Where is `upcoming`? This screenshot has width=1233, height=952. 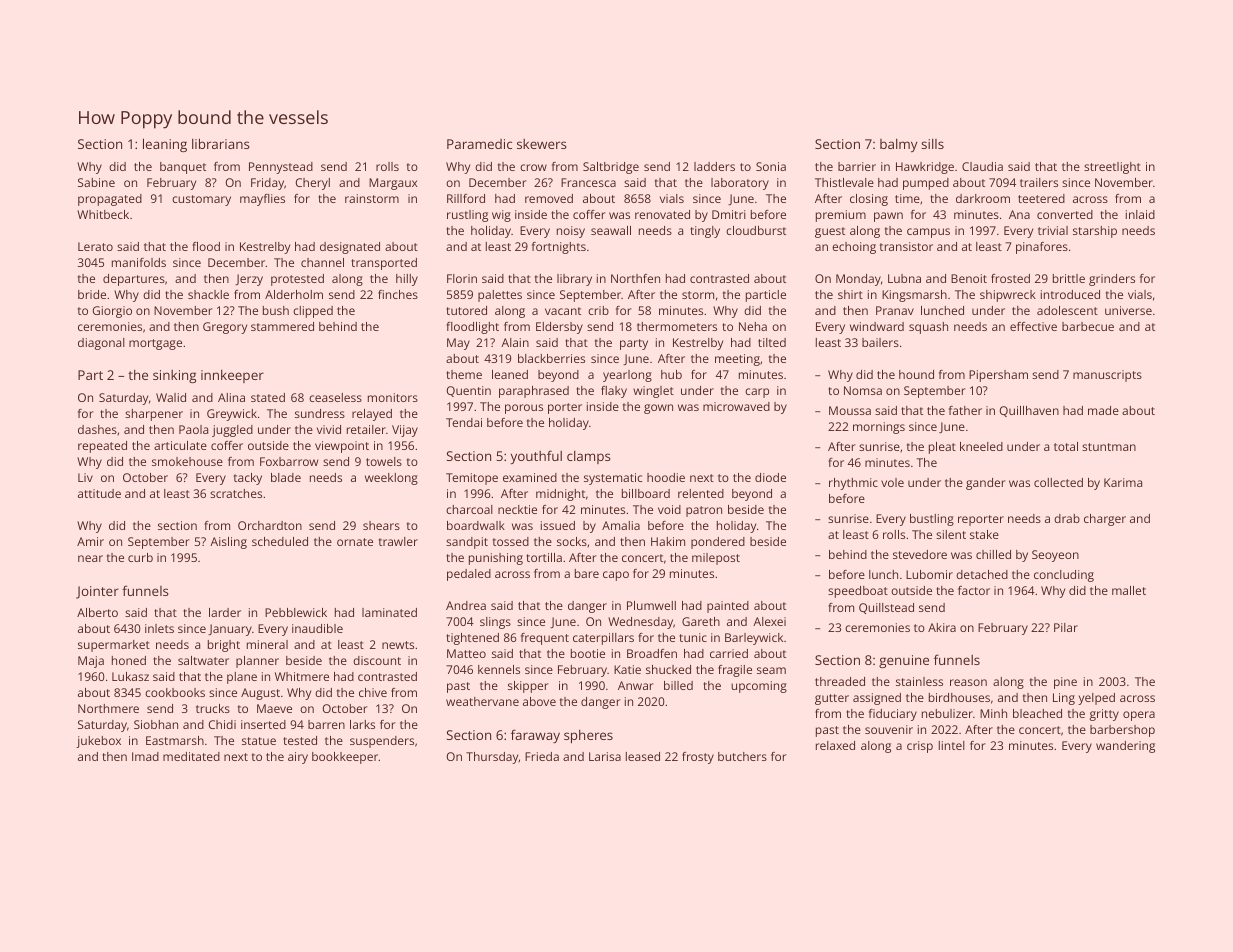
upcoming is located at coordinates (759, 687).
